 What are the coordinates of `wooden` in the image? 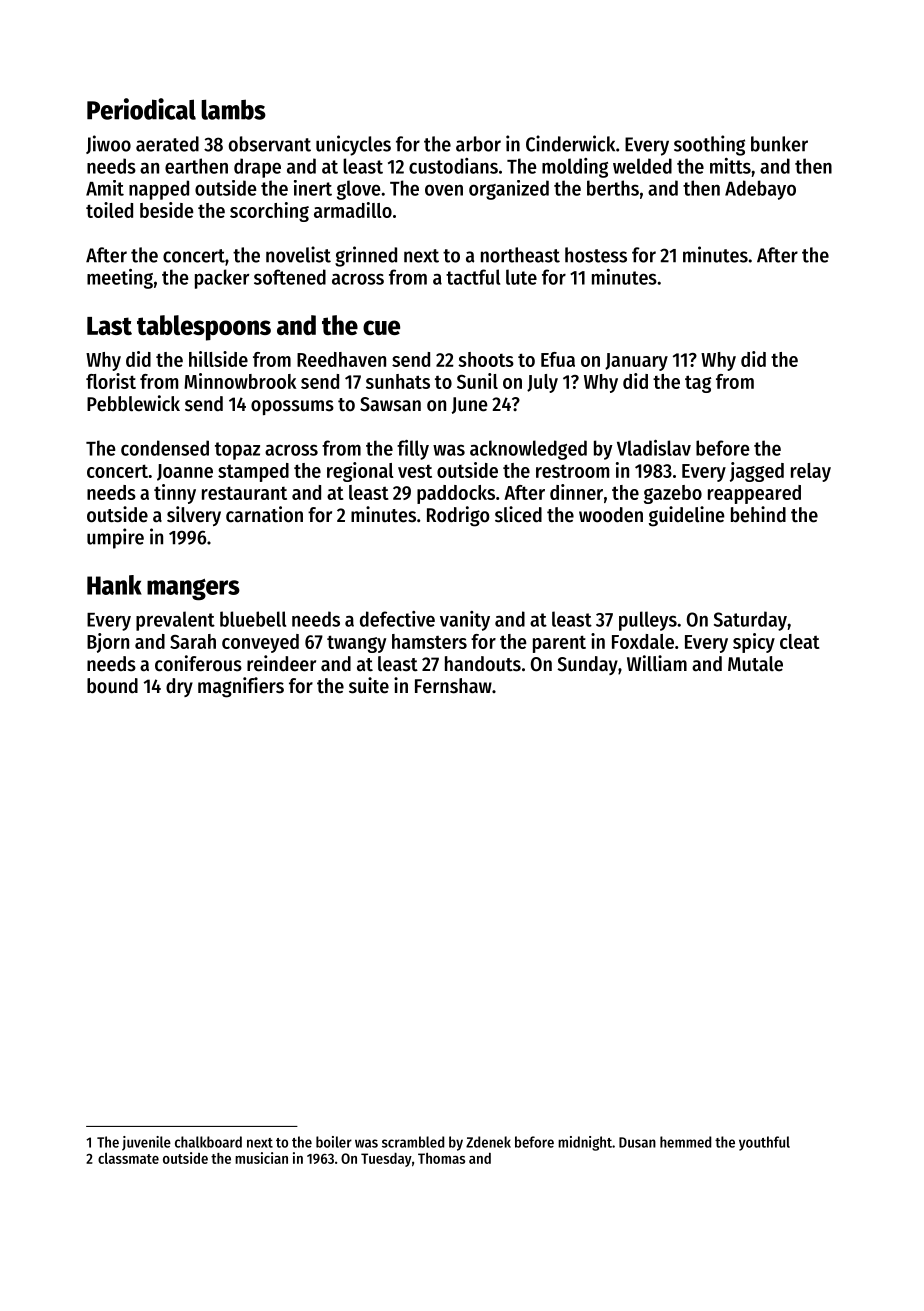 It's located at (611, 515).
